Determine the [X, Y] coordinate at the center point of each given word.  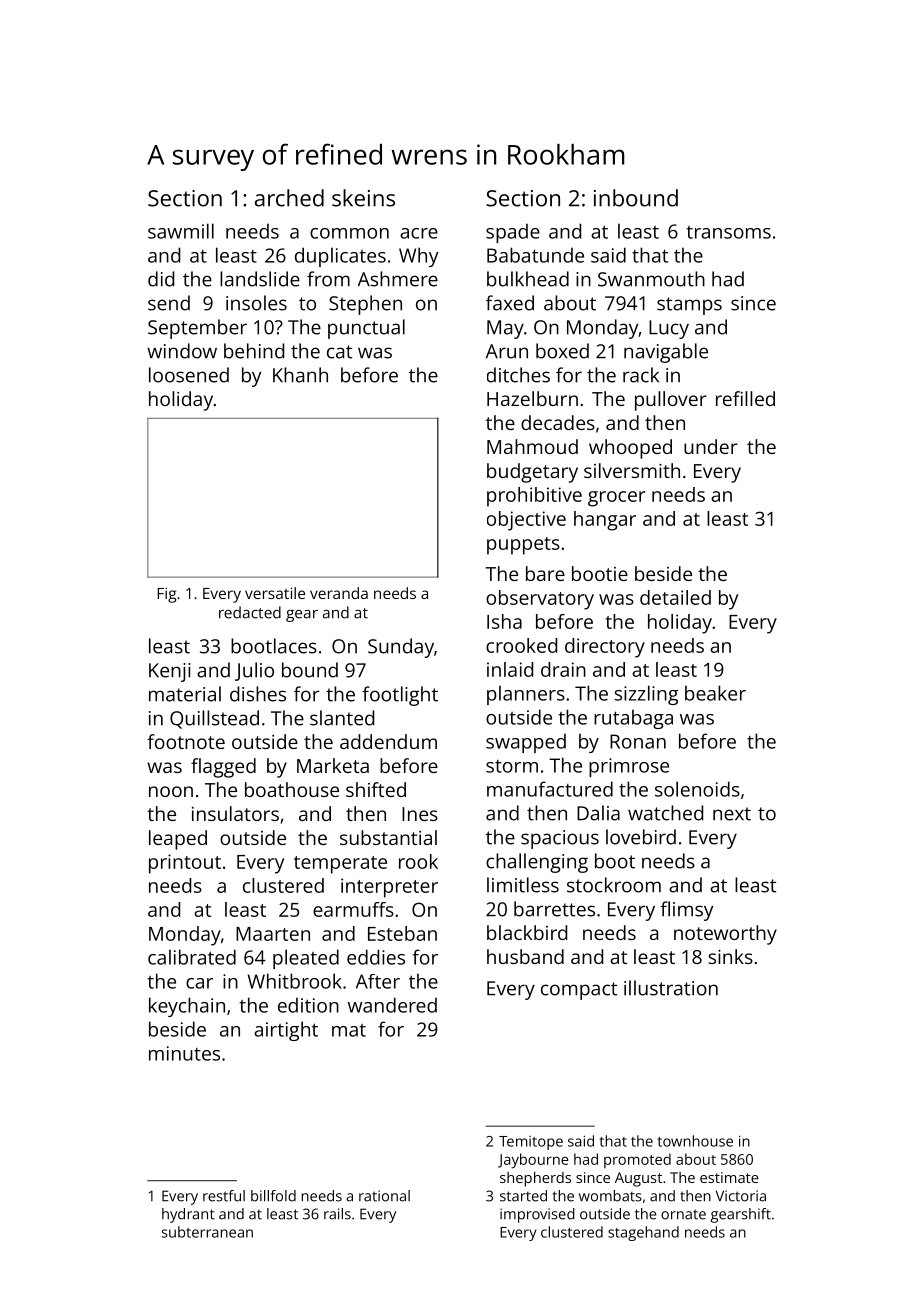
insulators [235, 813]
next [732, 814]
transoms [729, 232]
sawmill [181, 231]
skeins [363, 198]
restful [224, 1196]
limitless [523, 885]
